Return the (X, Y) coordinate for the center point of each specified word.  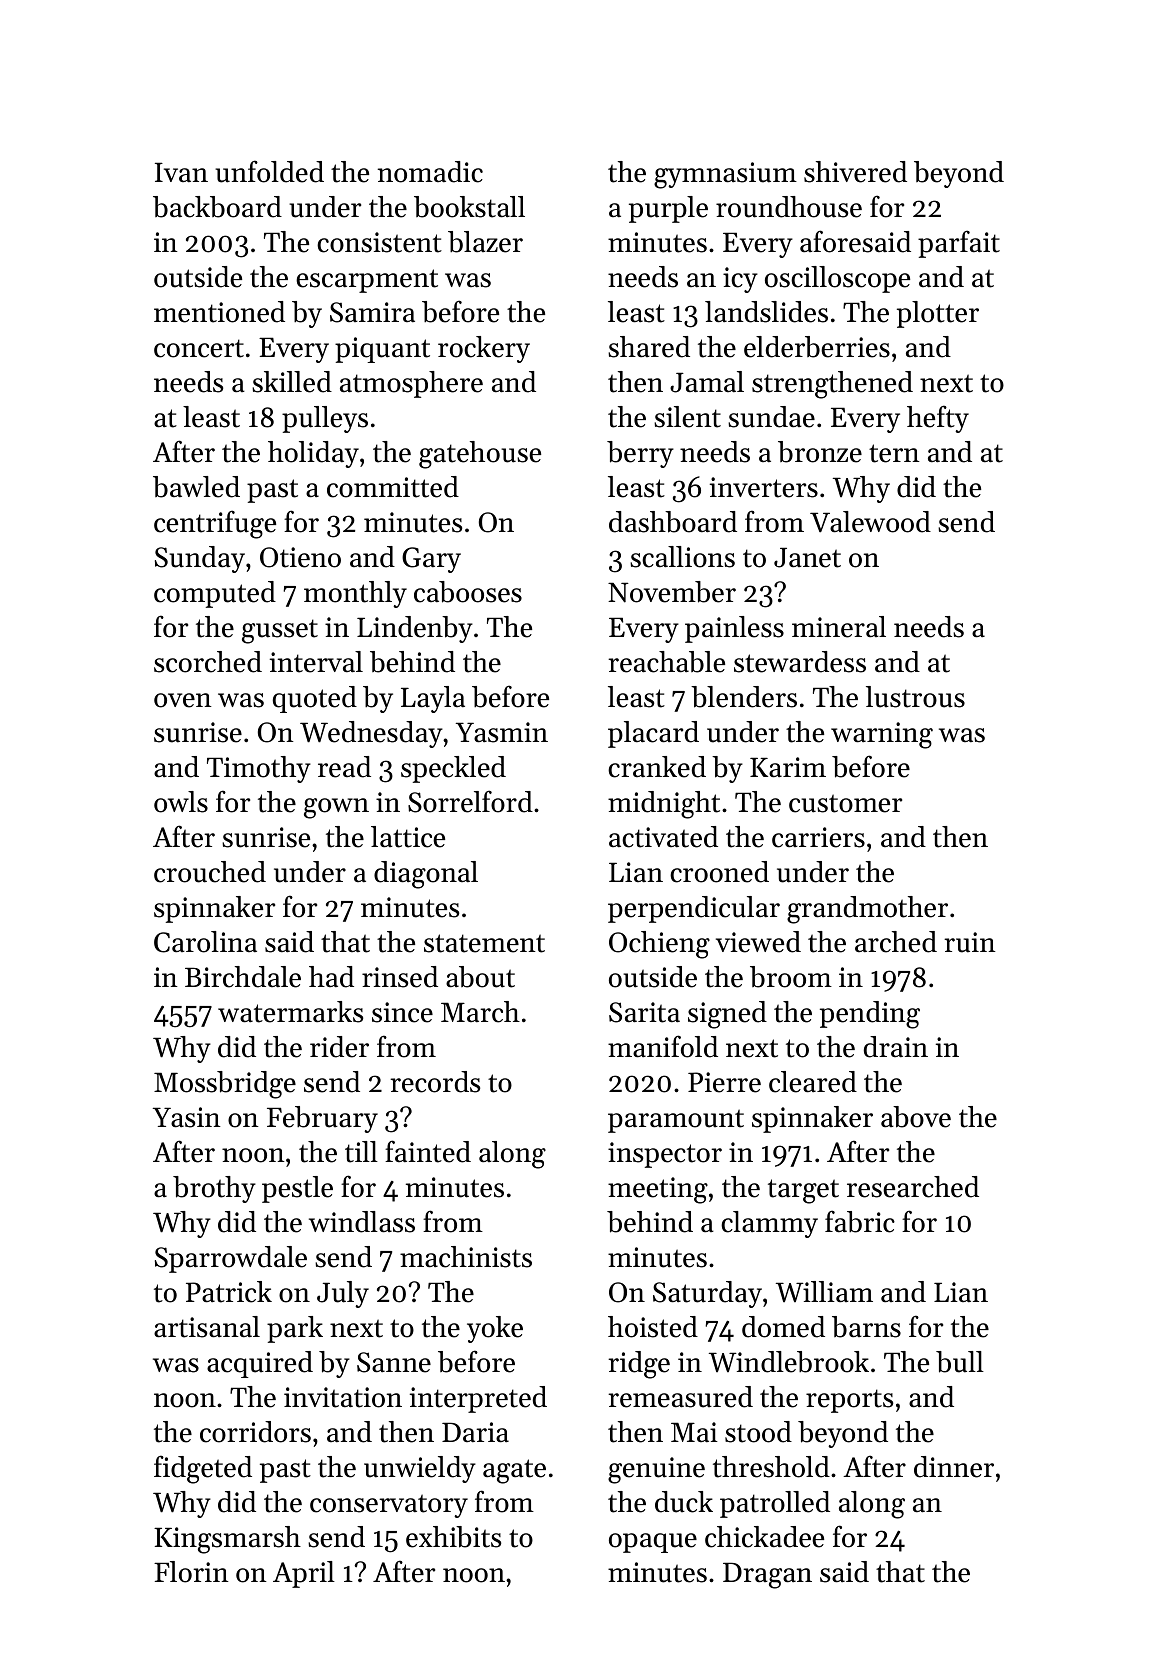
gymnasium (725, 175)
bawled (196, 487)
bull (960, 1362)
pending (870, 1015)
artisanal (207, 1327)
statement (484, 943)
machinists (466, 1257)
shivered (855, 172)
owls (181, 802)
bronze (820, 452)
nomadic (430, 172)
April (304, 1574)
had (331, 977)
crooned (719, 872)
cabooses (468, 592)
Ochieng (659, 945)
